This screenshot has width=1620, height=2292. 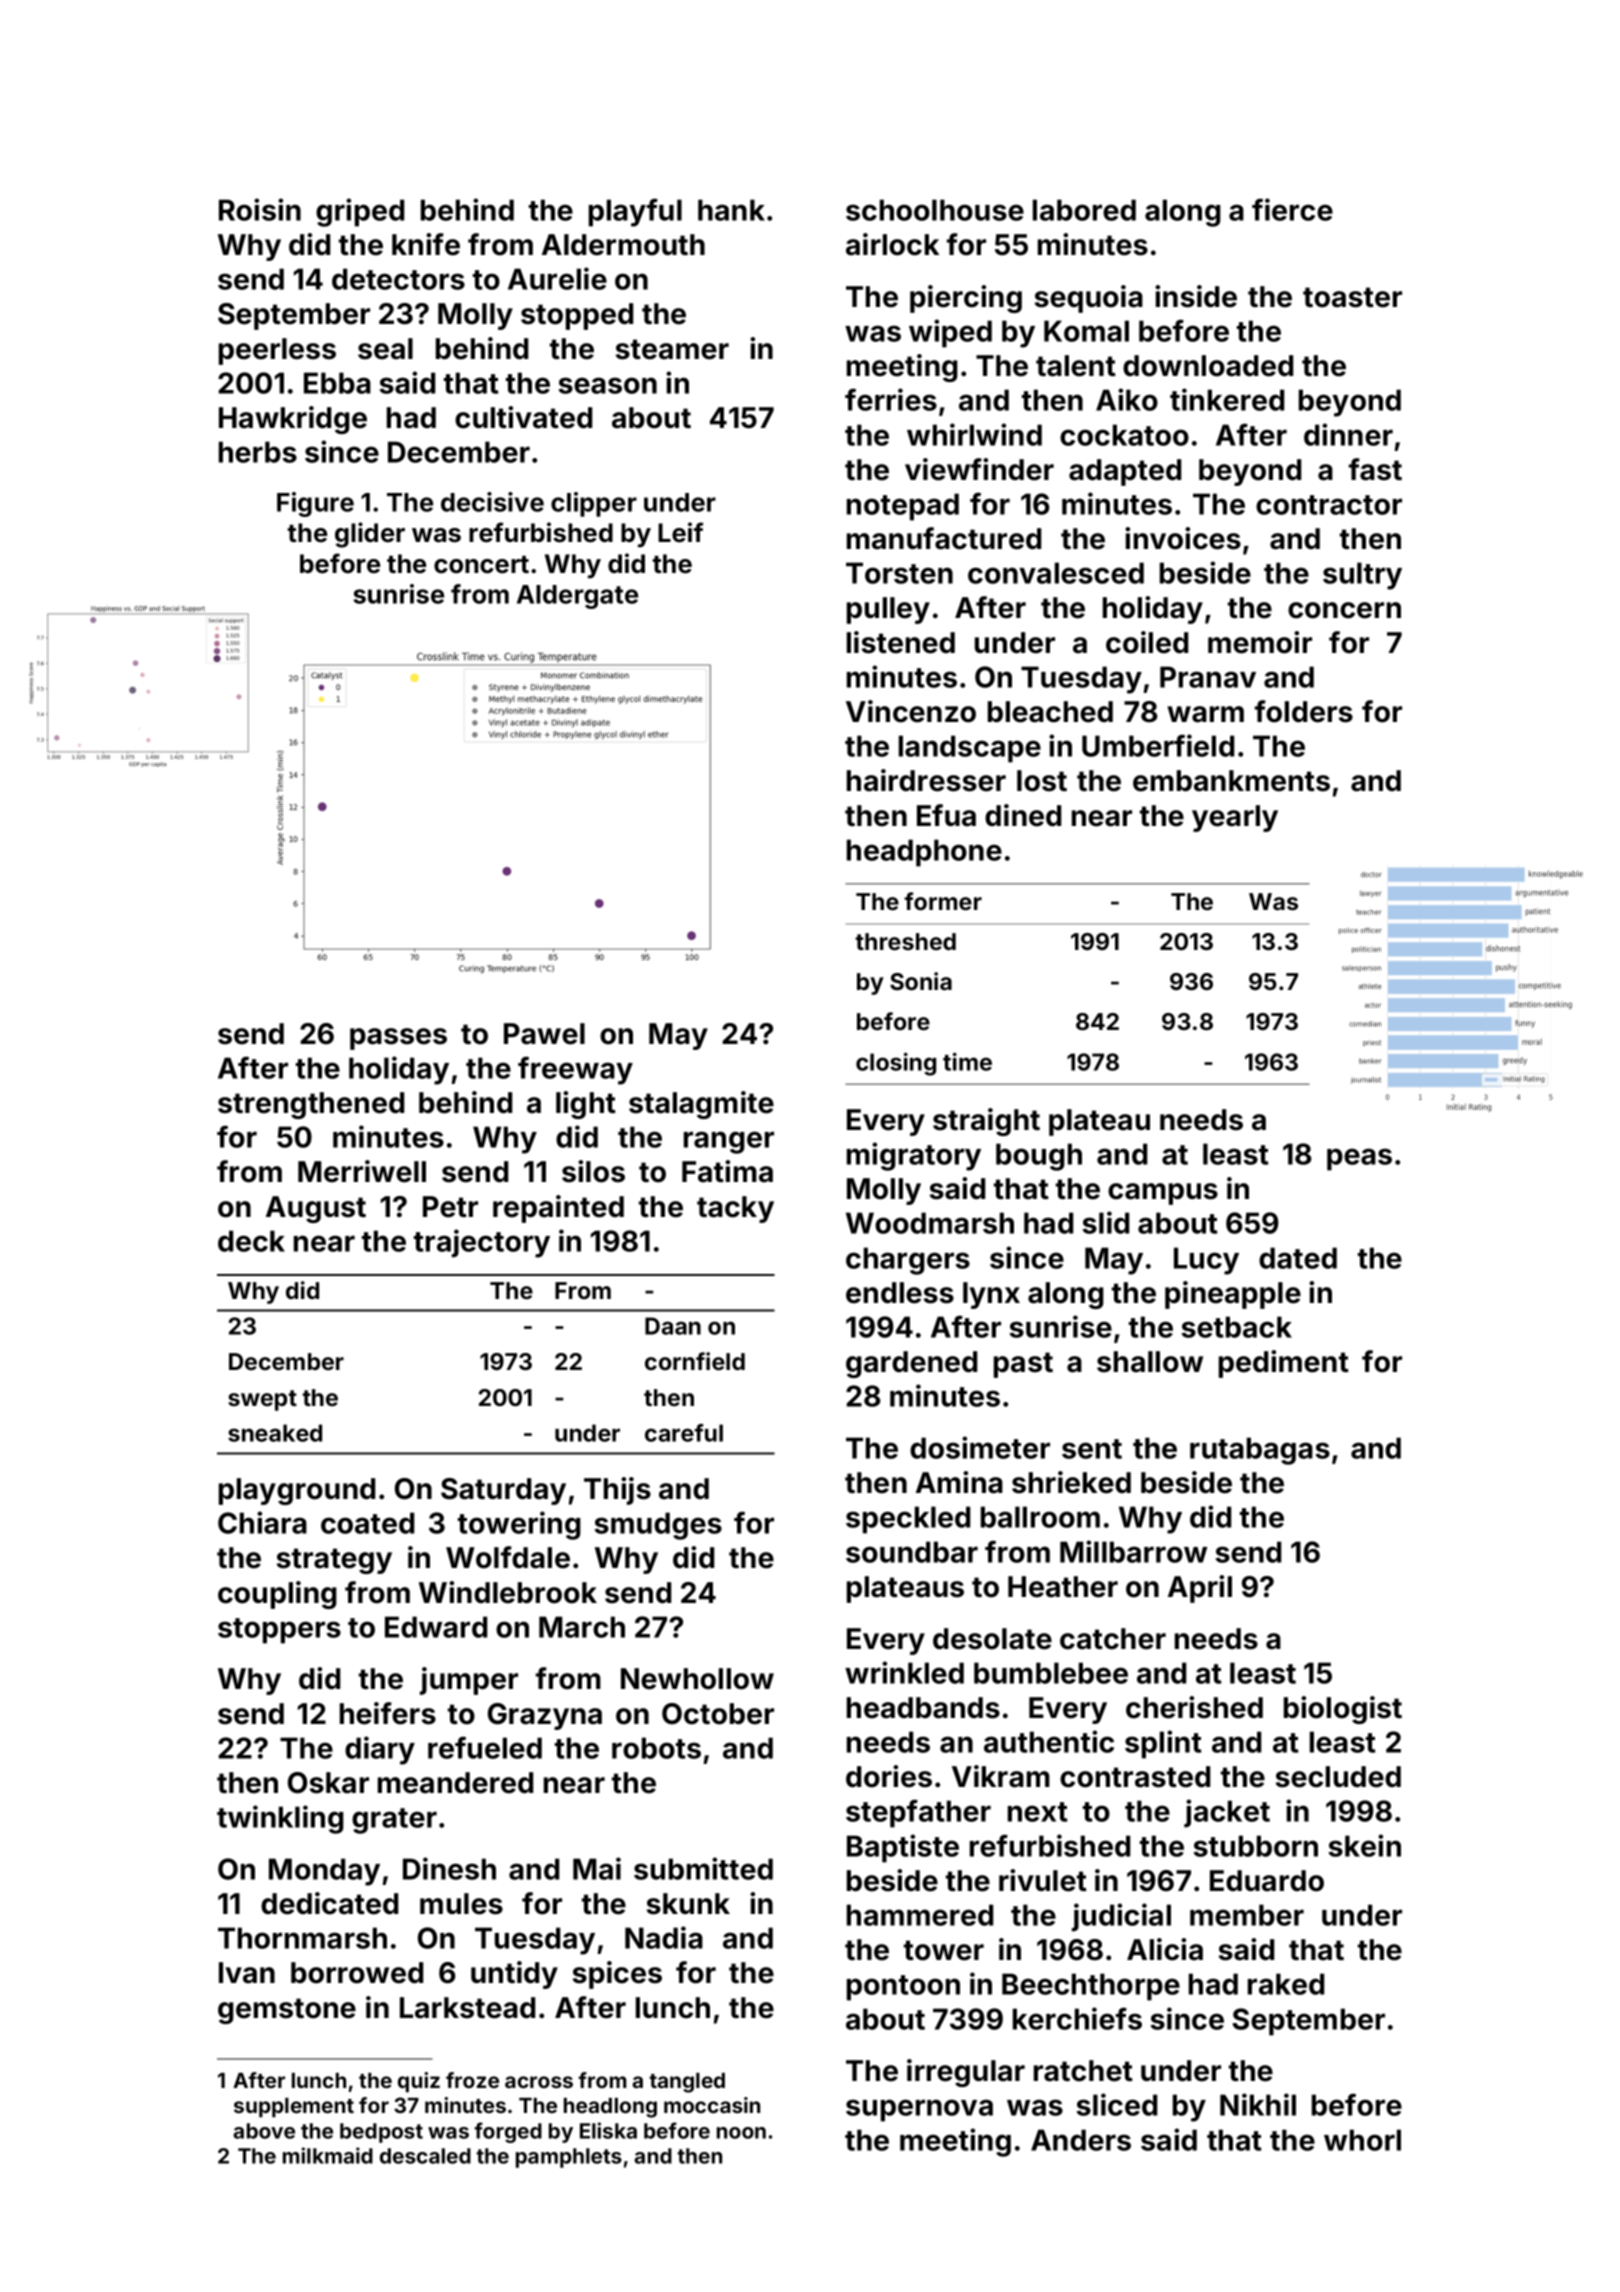 What do you see at coordinates (992, 1639) in the screenshot?
I see `desolate` at bounding box center [992, 1639].
